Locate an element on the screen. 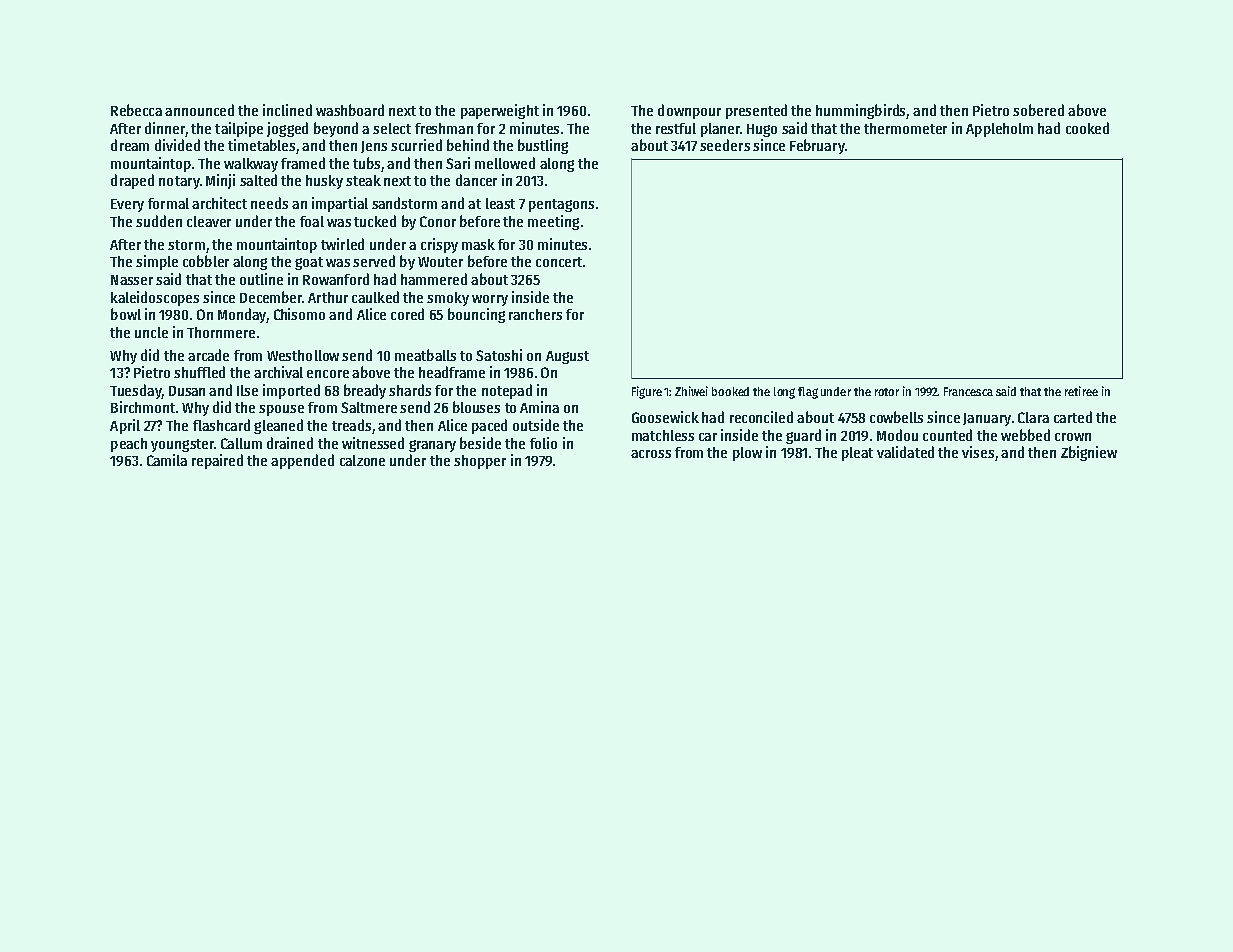 The image size is (1233, 952). Appleholm is located at coordinates (999, 130).
